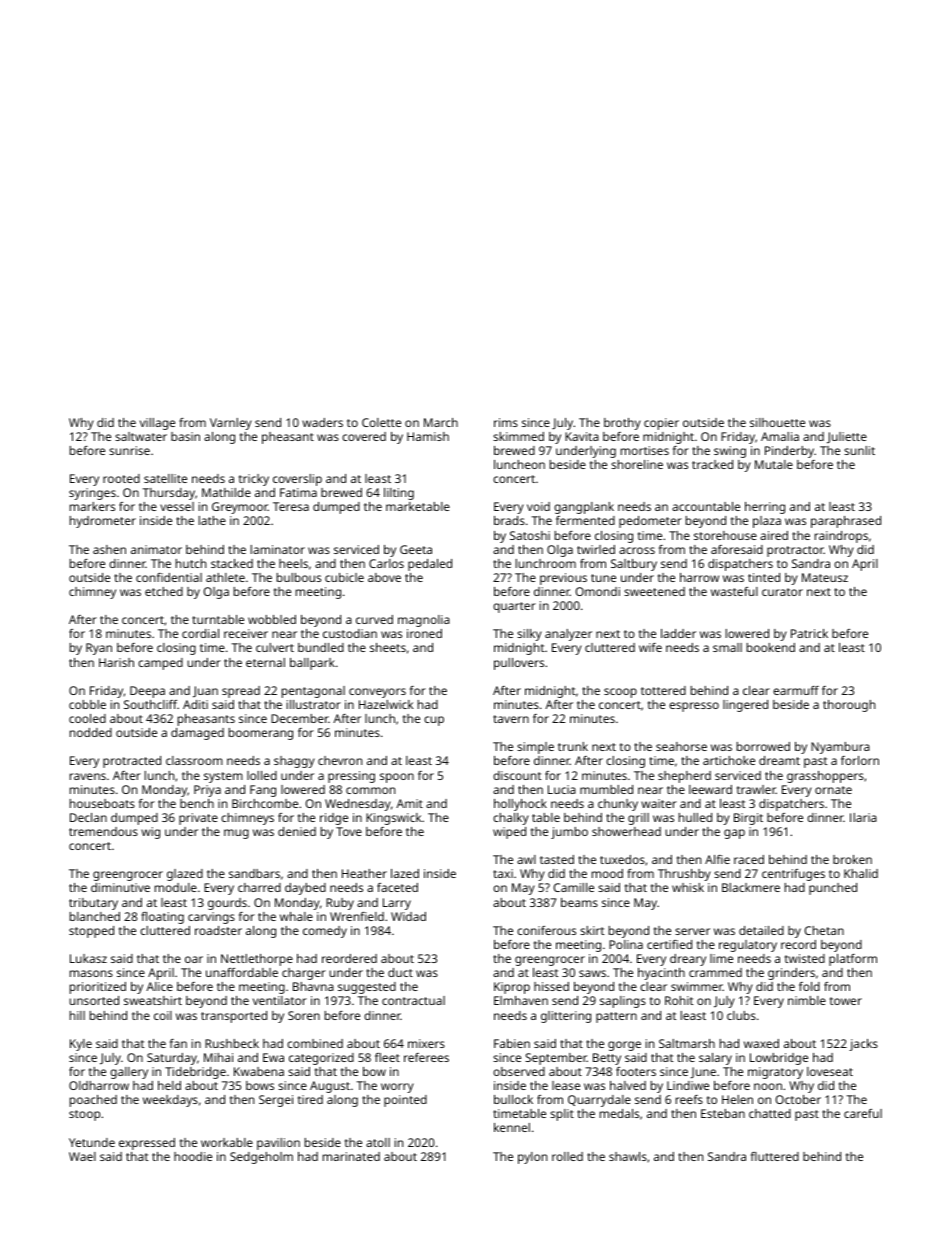 This screenshot has height=1233, width=952. I want to click on Kyle, so click(81, 1045).
